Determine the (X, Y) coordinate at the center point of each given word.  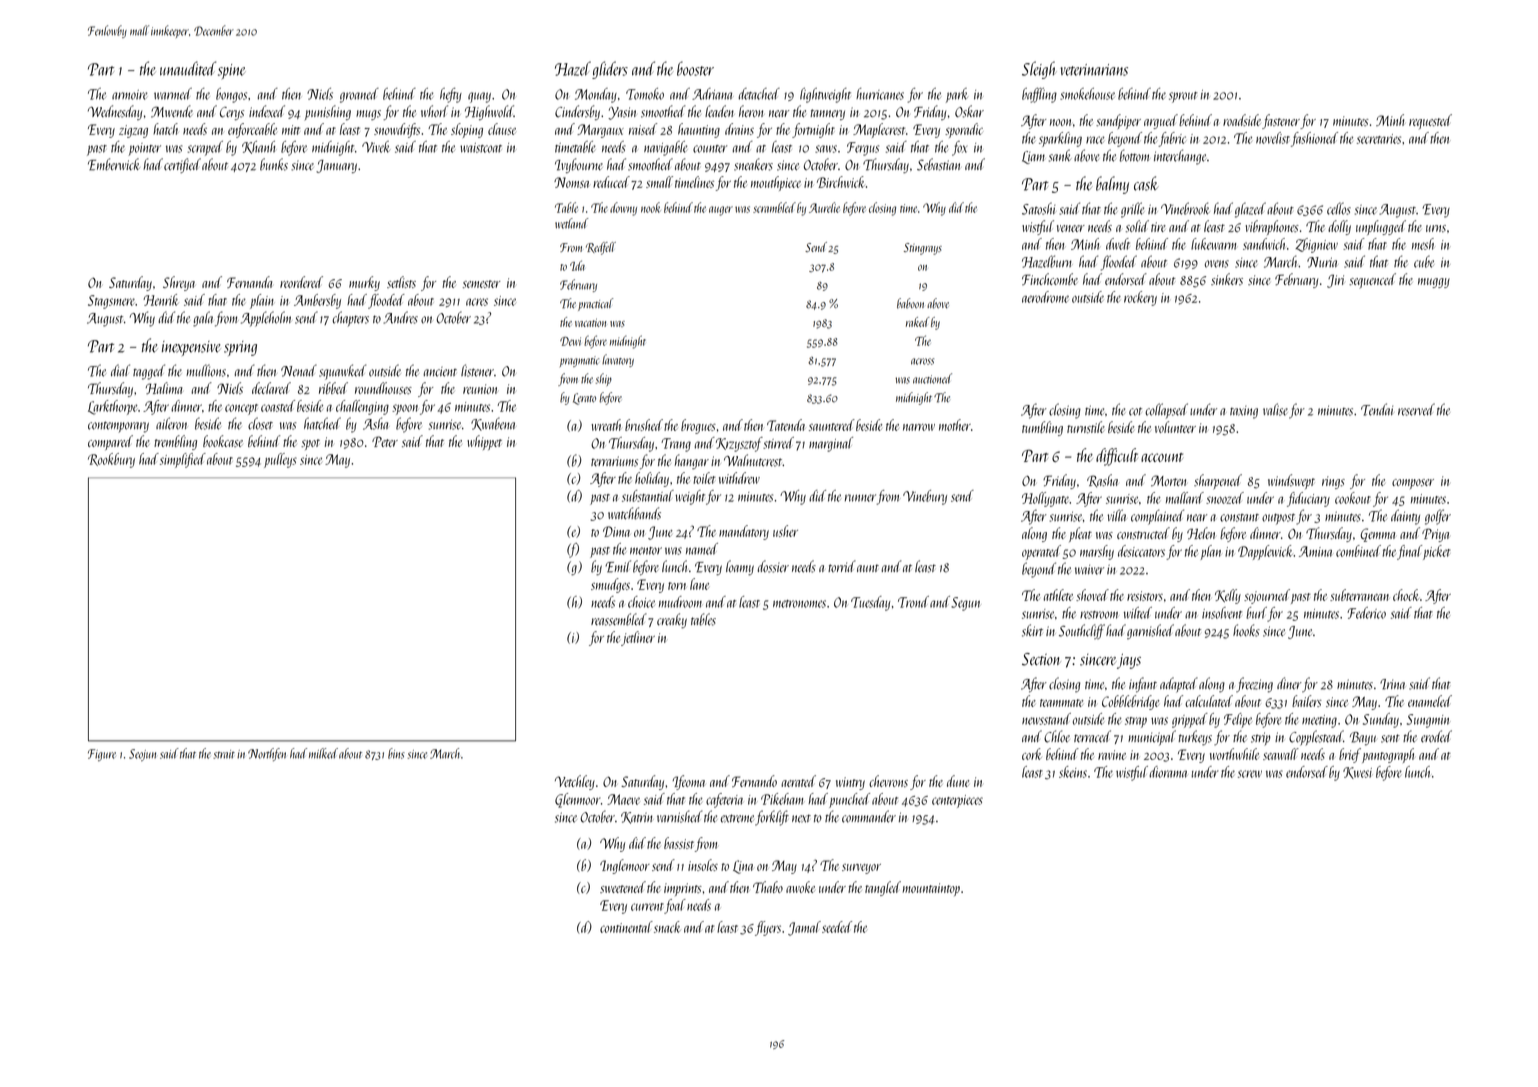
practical (595, 304)
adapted (1179, 685)
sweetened (623, 887)
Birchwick (841, 182)
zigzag (133, 131)
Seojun (142, 755)
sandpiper (1118, 121)
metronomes (799, 604)
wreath (606, 425)
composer (1413, 484)
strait (224, 754)
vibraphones (1272, 227)
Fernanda (249, 282)
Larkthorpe (112, 407)
